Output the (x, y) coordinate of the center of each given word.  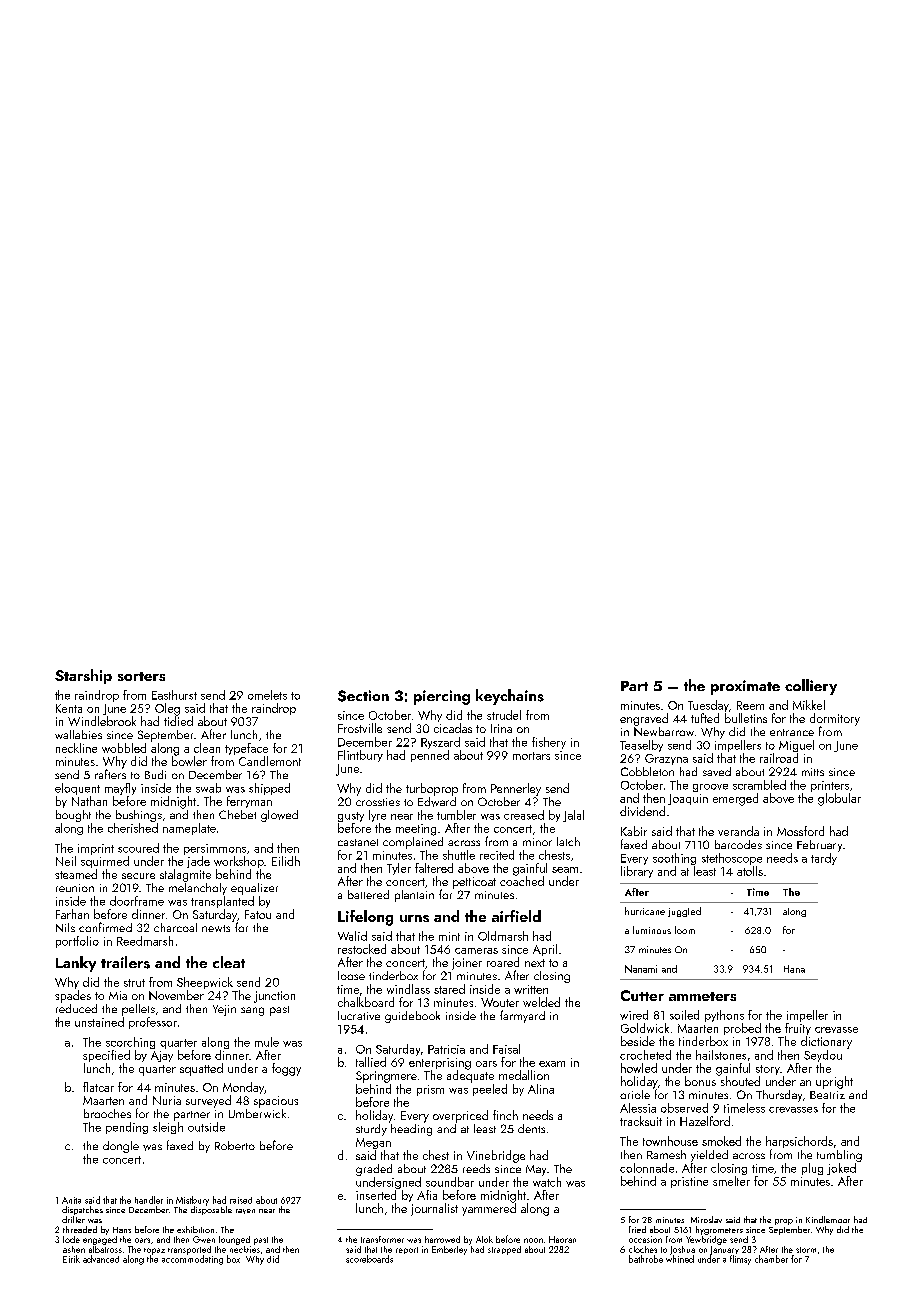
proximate (745, 687)
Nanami (641, 969)
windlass (408, 989)
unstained (99, 1022)
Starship (83, 676)
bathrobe (646, 1259)
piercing (442, 697)
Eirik (71, 1259)
